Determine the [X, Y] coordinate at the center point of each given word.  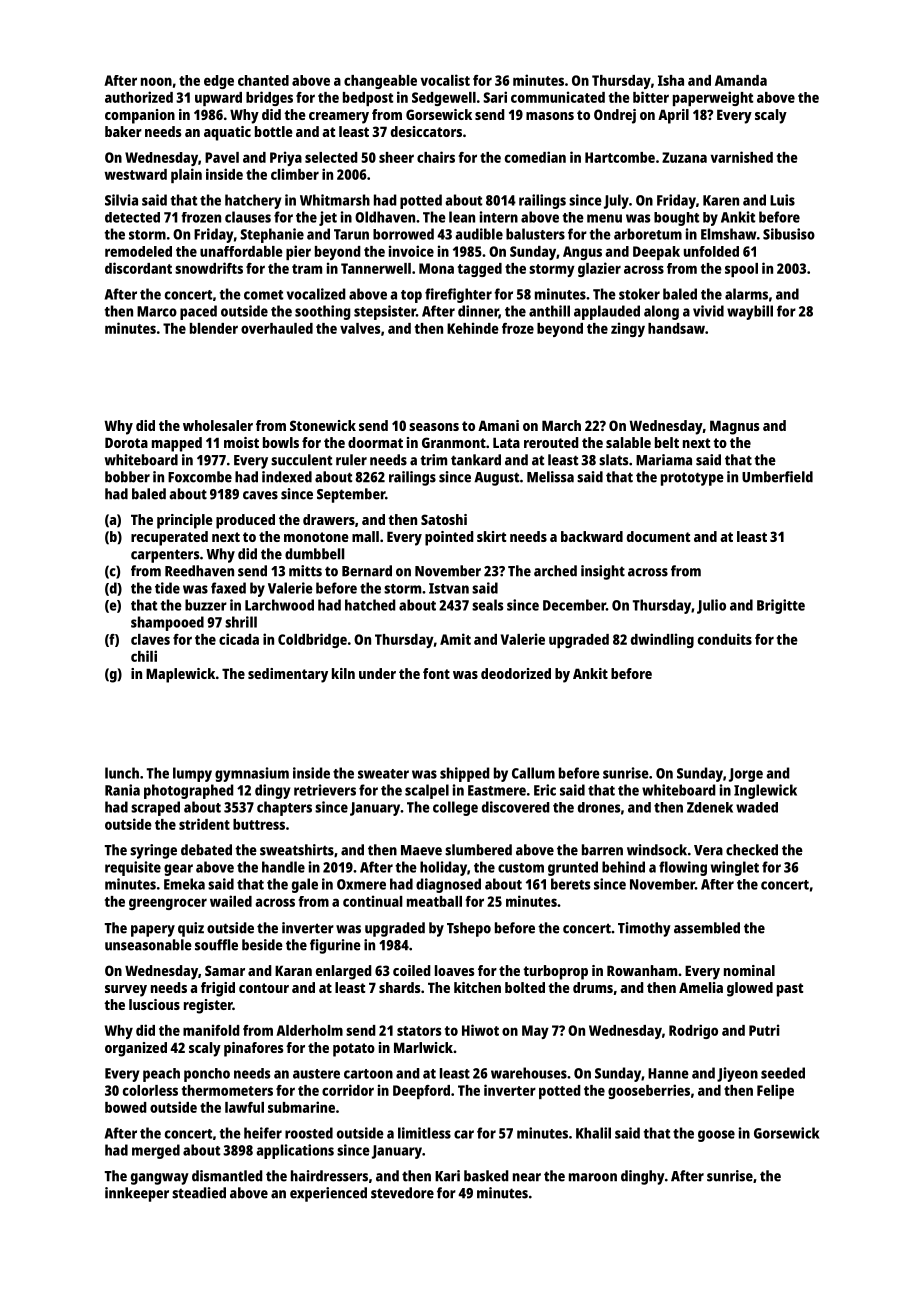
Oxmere [361, 884]
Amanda [741, 80]
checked [752, 850]
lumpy [192, 774]
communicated [558, 97]
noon [156, 81]
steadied [199, 1193]
